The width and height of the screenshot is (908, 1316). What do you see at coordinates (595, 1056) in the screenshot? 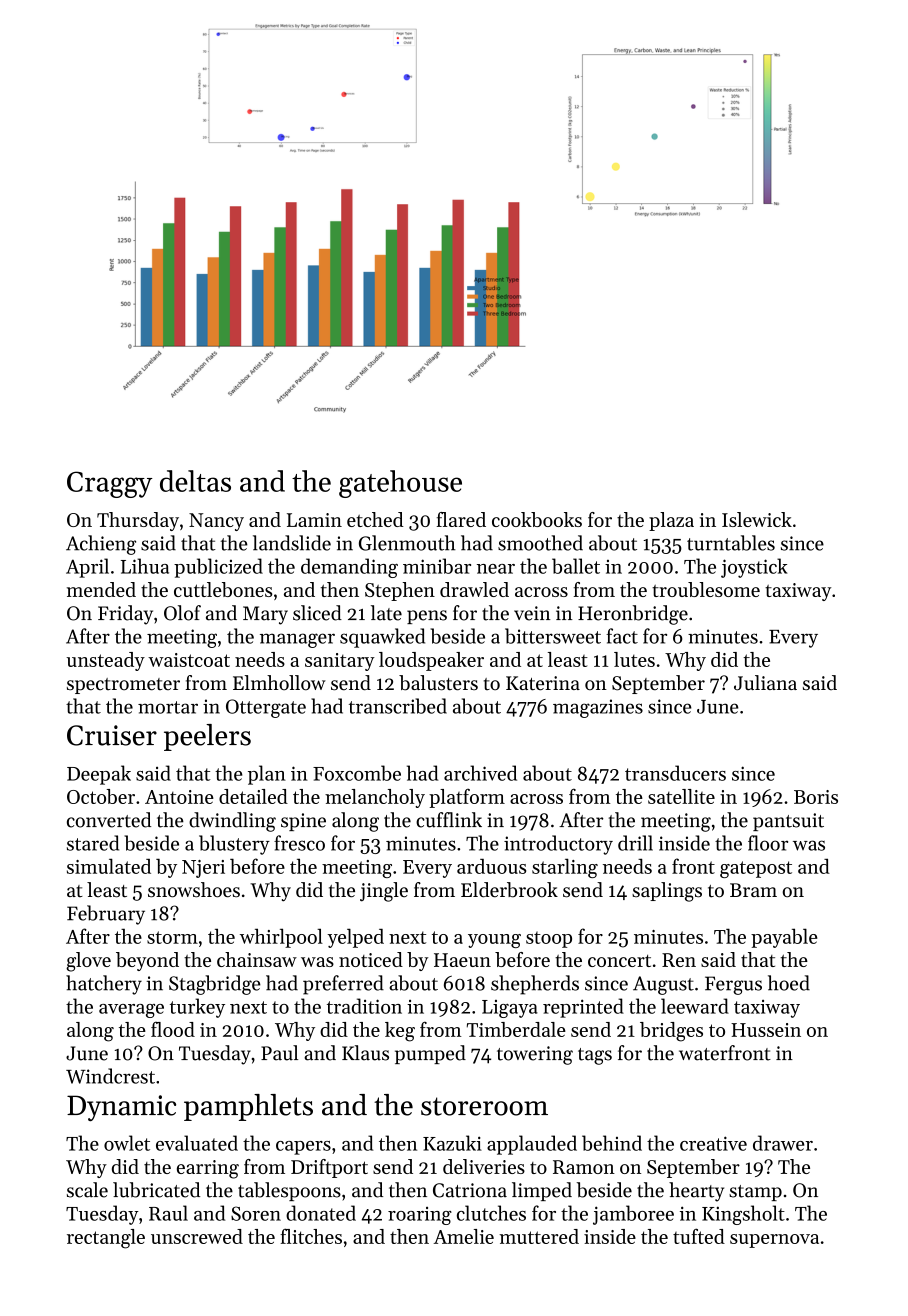
I see `tags` at bounding box center [595, 1056].
